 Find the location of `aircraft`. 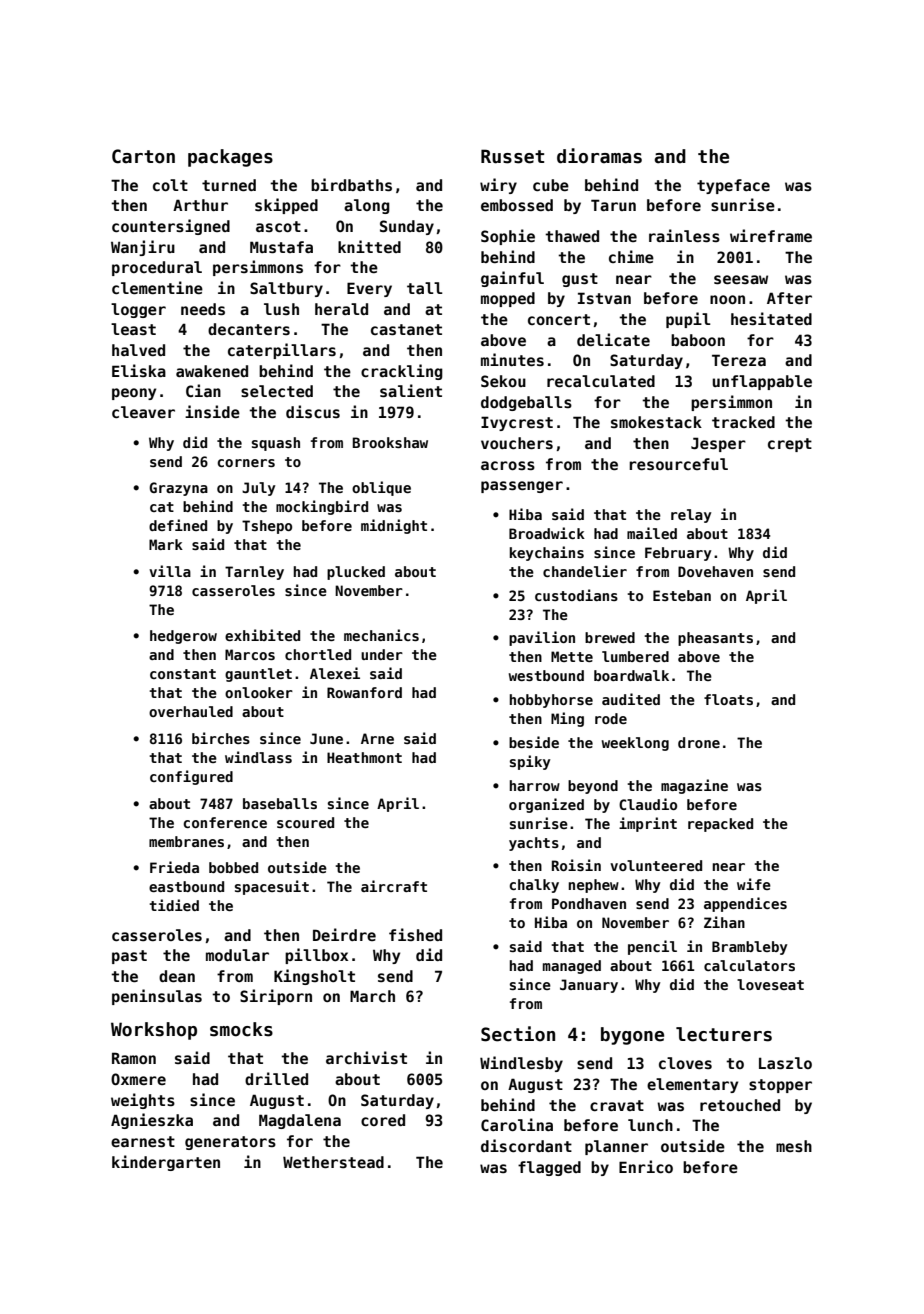

aircraft is located at coordinates (394, 886).
